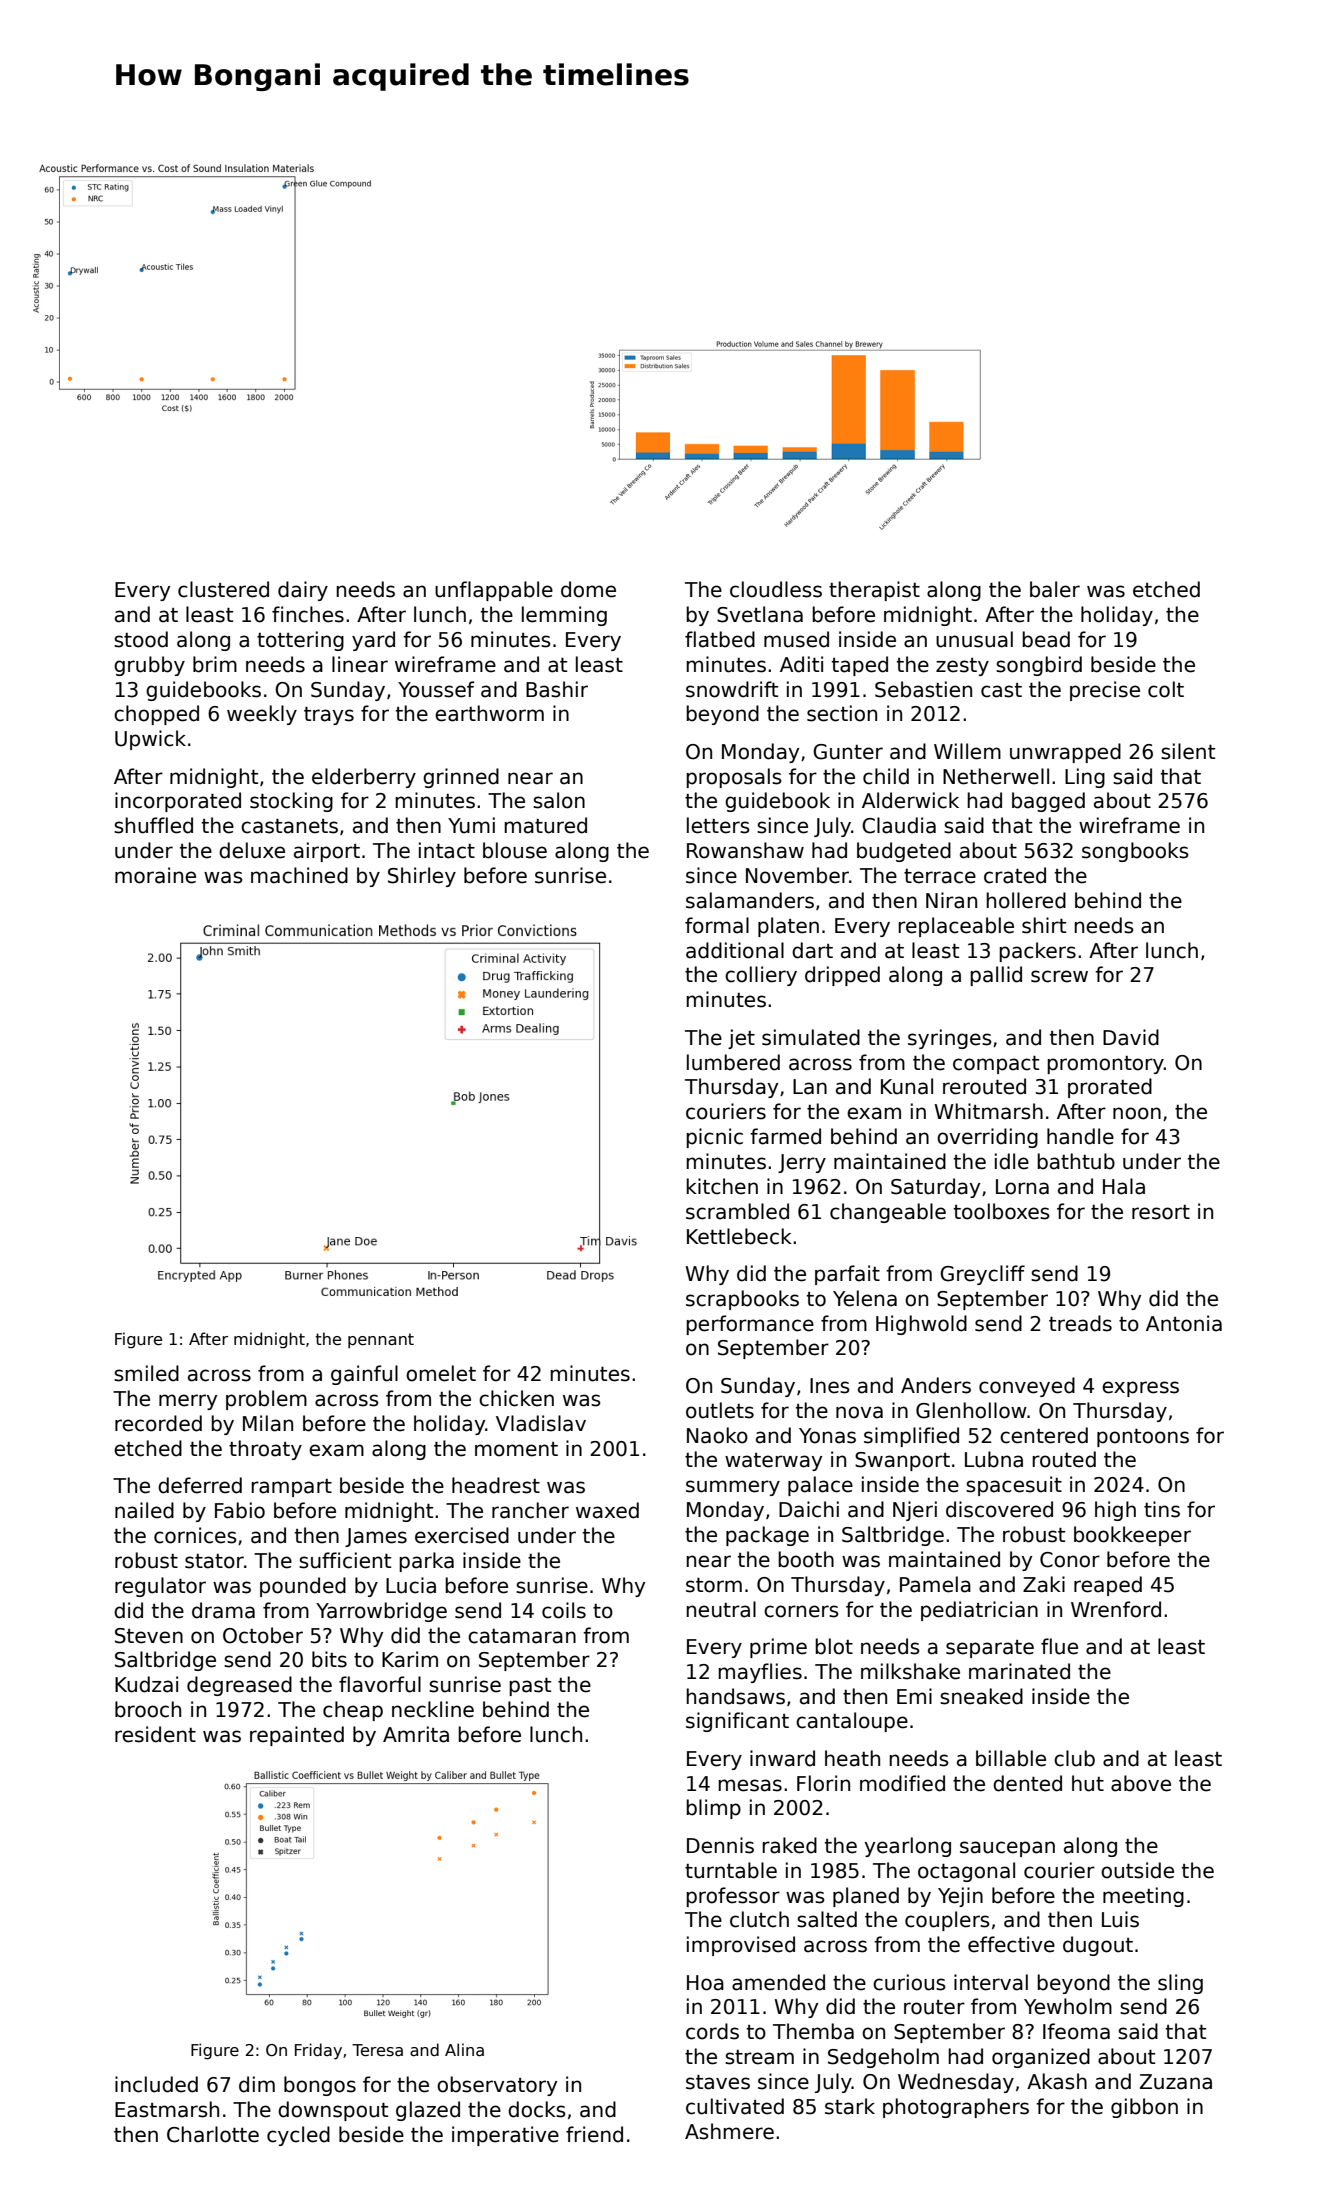 The width and height of the page is (1338, 2203). Describe the element at coordinates (737, 1211) in the page. I see `scrambled` at that location.
